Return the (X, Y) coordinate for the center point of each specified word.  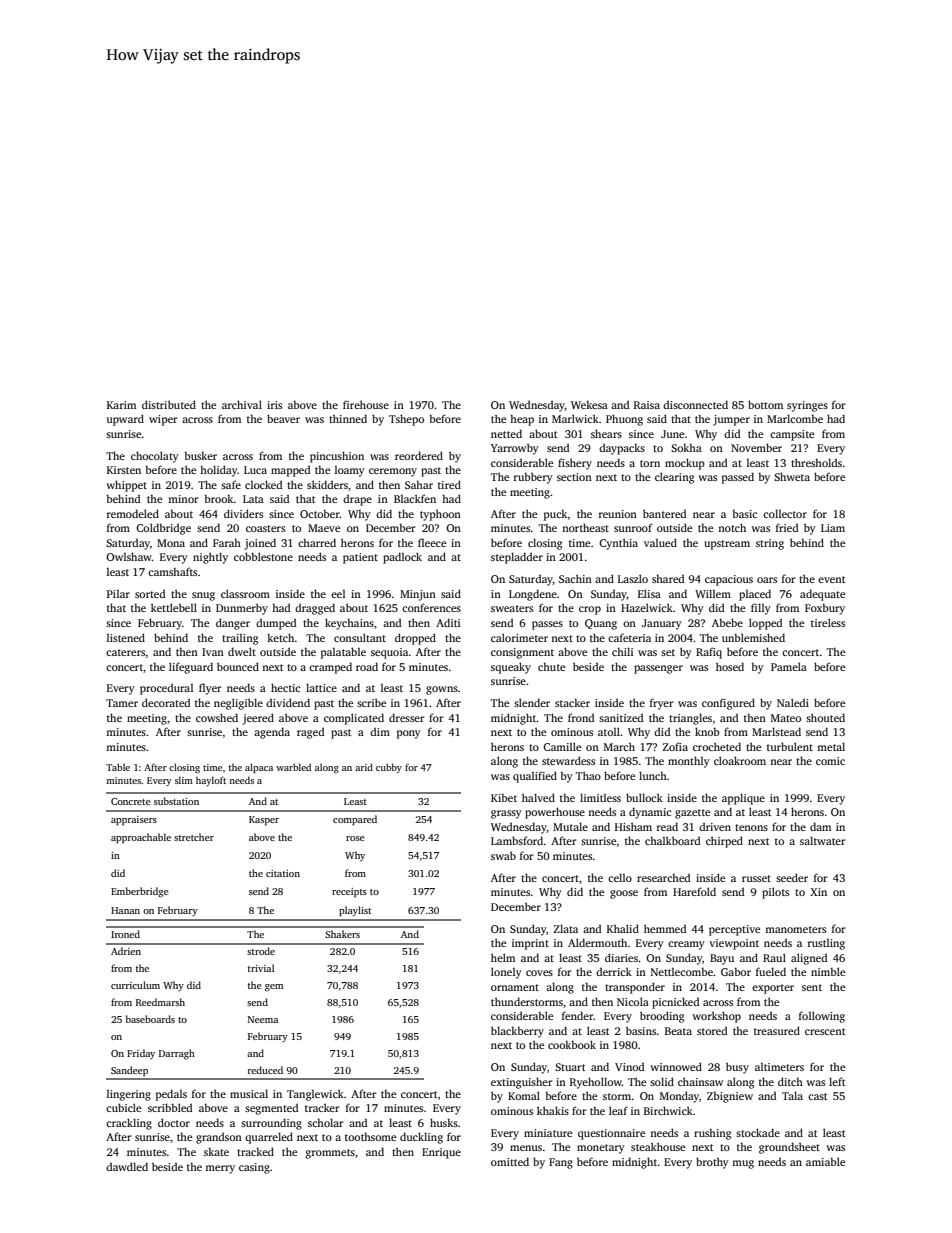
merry (220, 1169)
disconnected (695, 404)
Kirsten (124, 470)
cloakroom (740, 760)
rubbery (533, 478)
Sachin (575, 578)
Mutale (570, 826)
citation (283, 873)
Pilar (118, 594)
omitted (510, 1161)
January (662, 624)
